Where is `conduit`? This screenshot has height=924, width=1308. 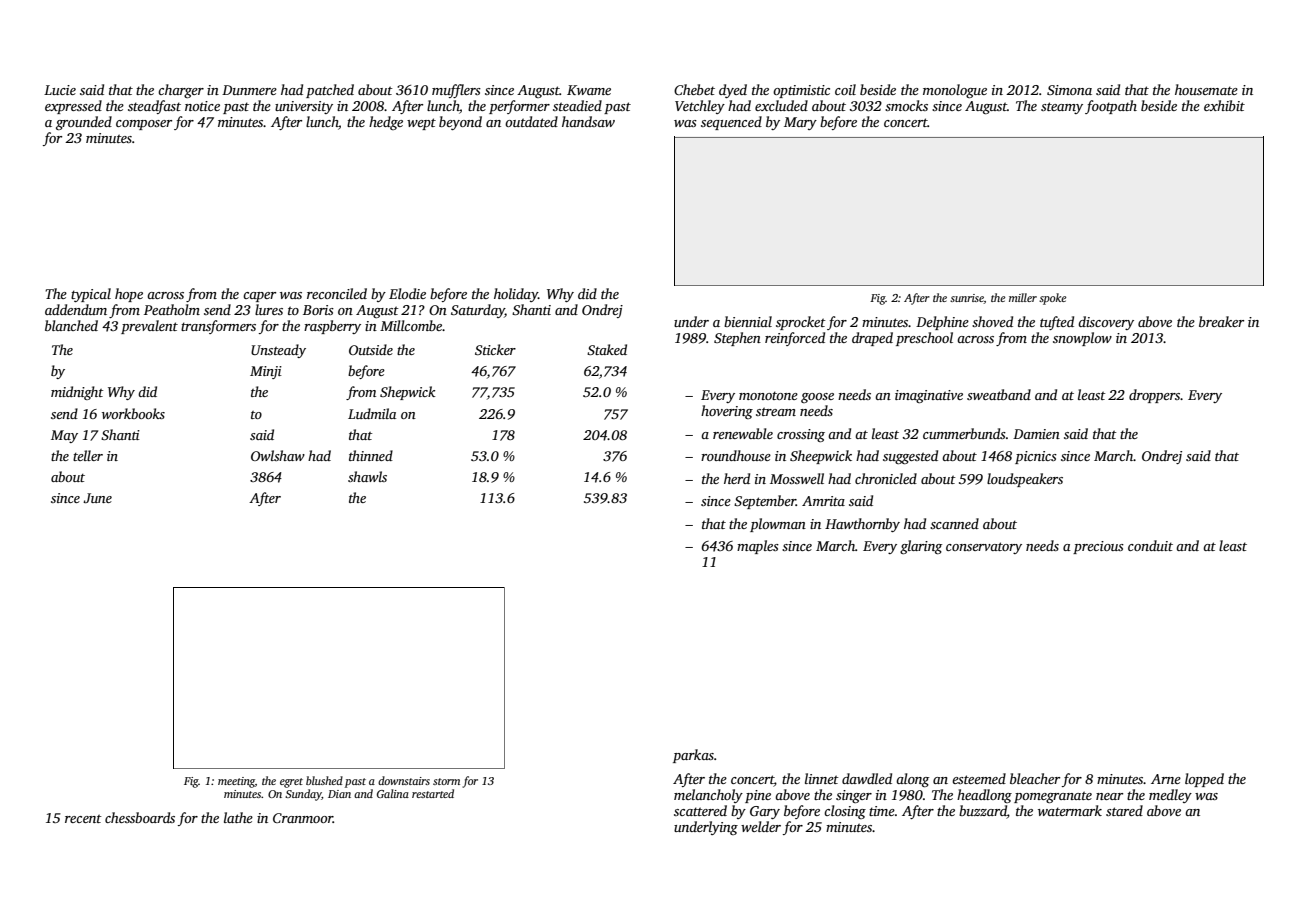
conduit is located at coordinates (1150, 545).
